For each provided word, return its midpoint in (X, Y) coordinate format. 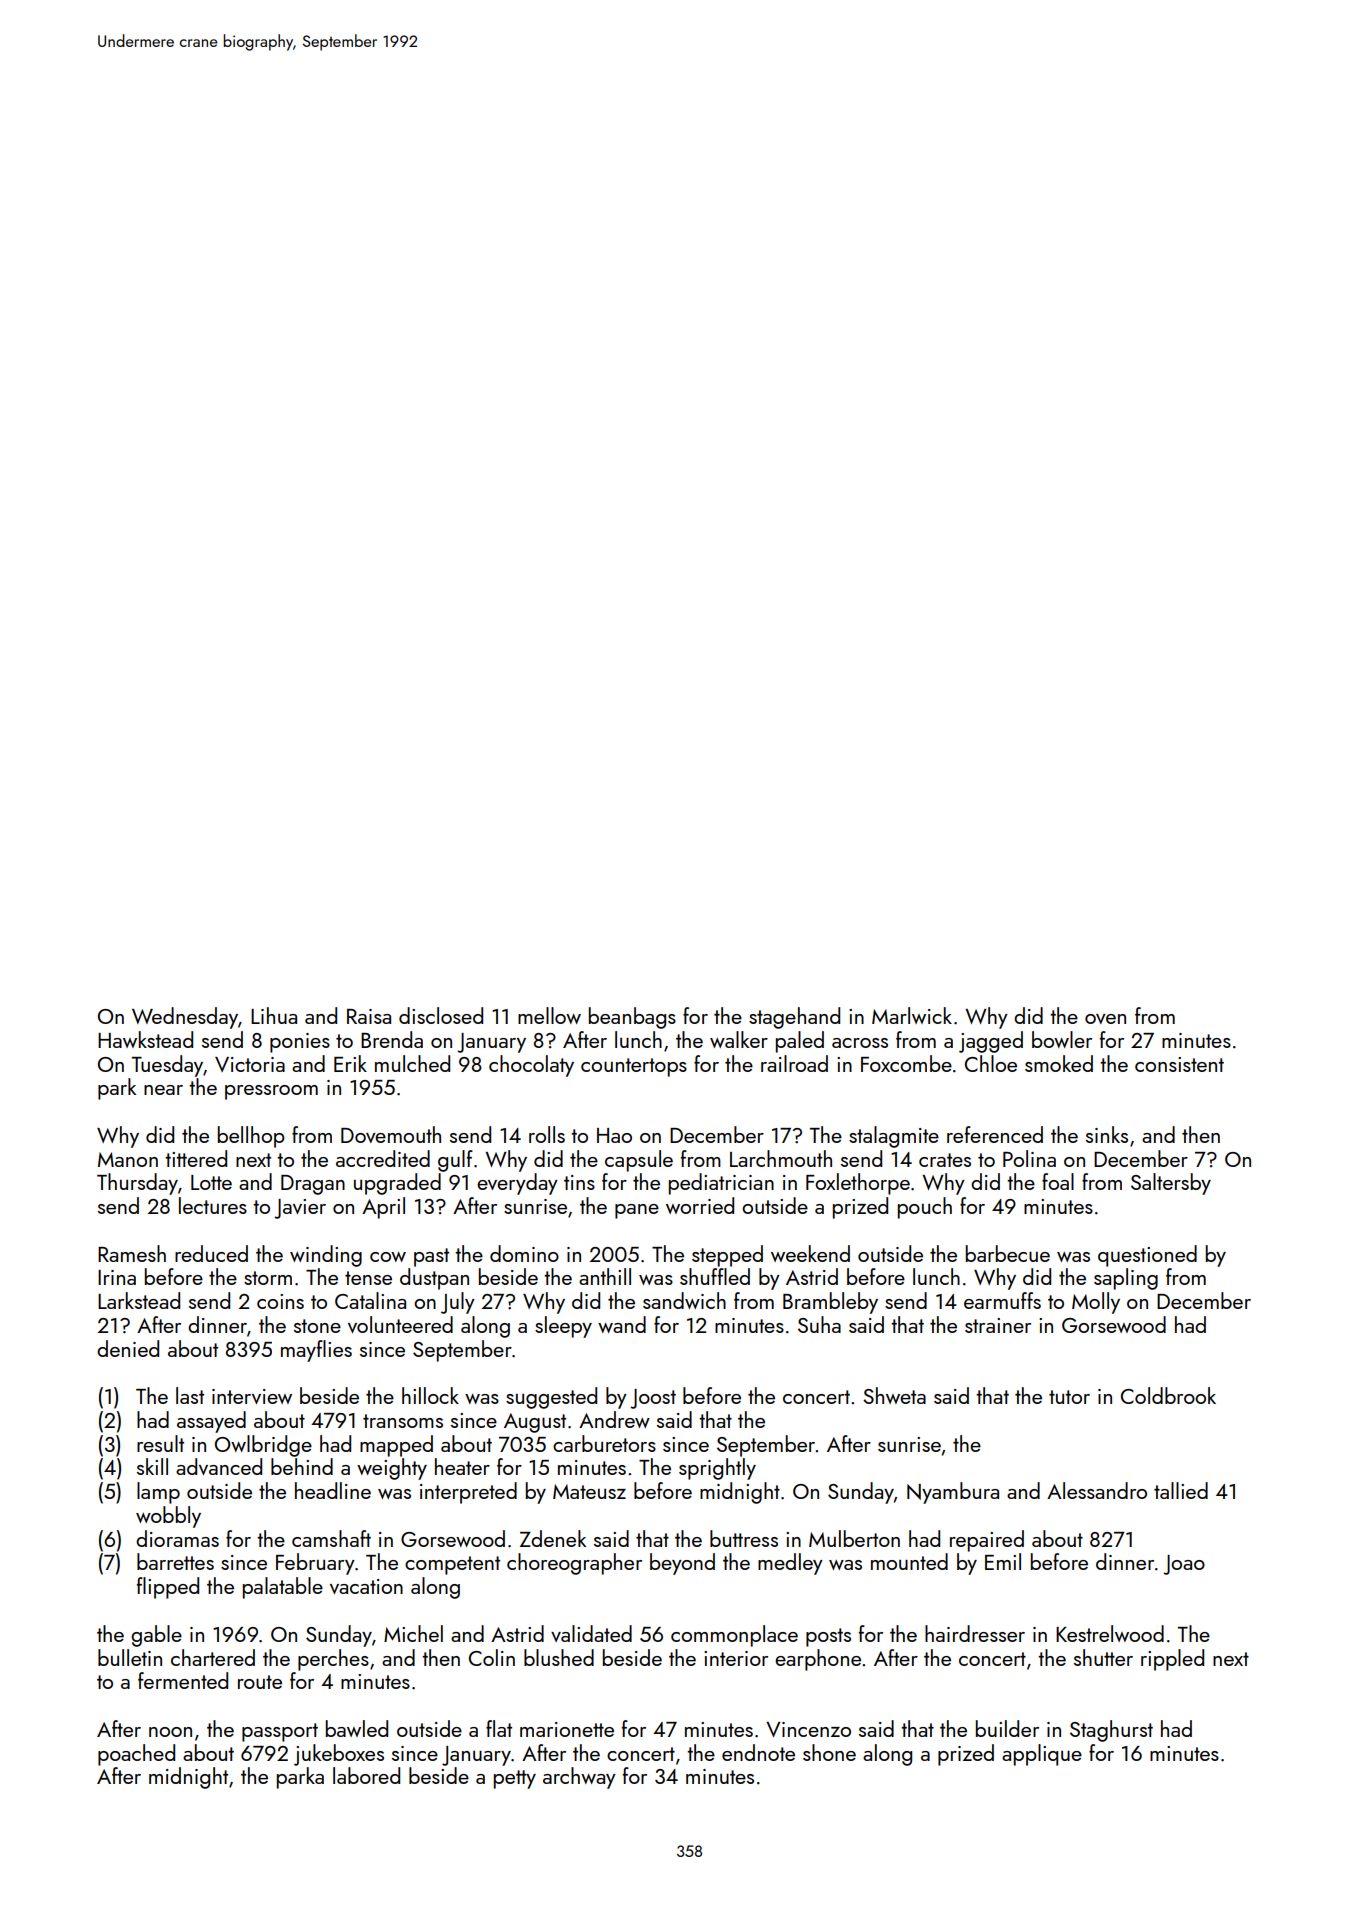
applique (1042, 1755)
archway (579, 1778)
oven (1105, 1019)
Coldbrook (1168, 1395)
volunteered (400, 1324)
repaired (987, 1541)
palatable (283, 1588)
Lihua (274, 1015)
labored (366, 1775)
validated (591, 1633)
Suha (819, 1324)
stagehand (794, 1018)
